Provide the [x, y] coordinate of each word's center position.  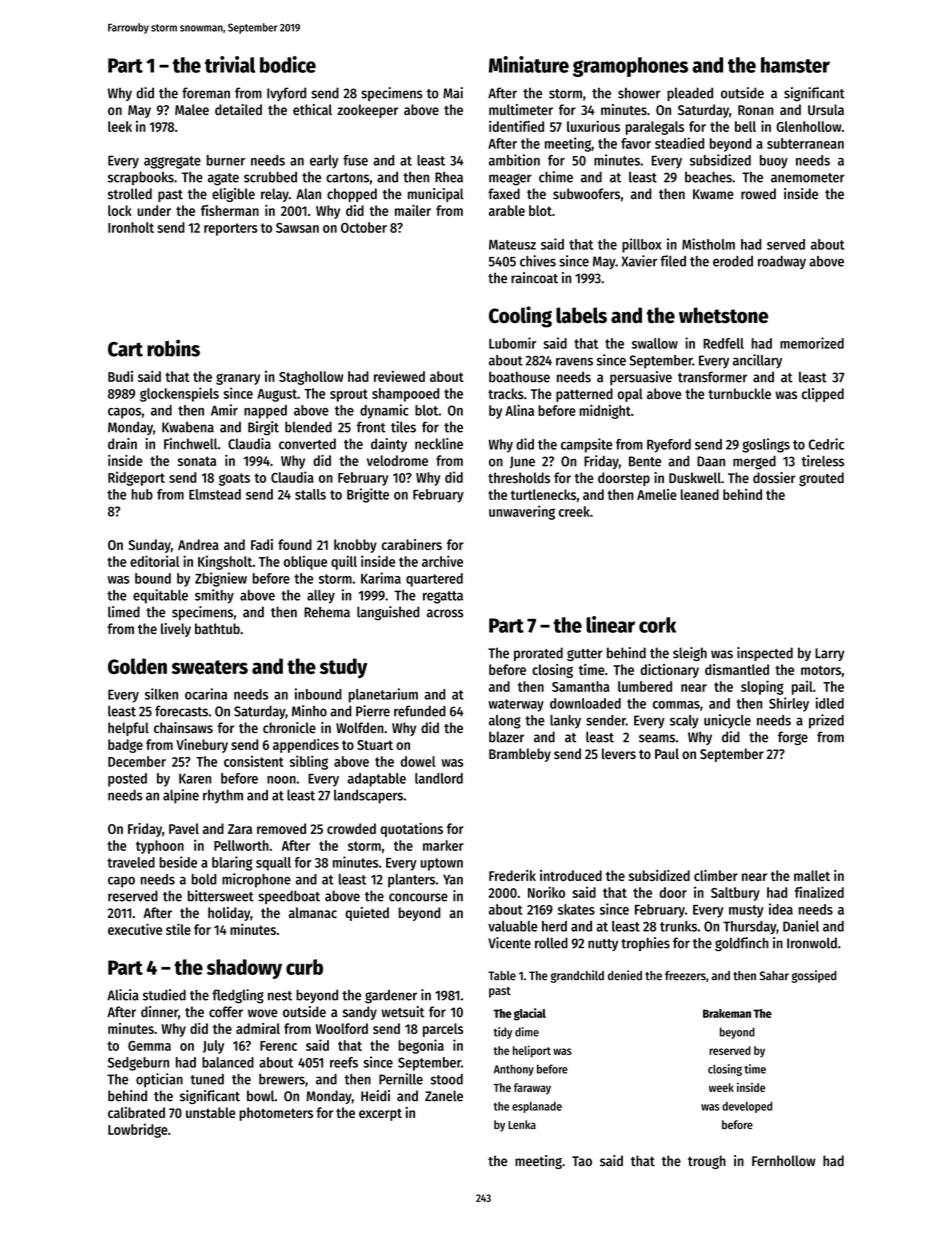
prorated [538, 654]
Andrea [198, 544]
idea [781, 909]
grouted [821, 479]
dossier [774, 478]
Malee [192, 109]
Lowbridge [138, 1130]
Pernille [401, 1079]
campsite [586, 445]
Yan [453, 879]
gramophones [630, 67]
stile [178, 929]
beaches [708, 177]
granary [238, 379]
